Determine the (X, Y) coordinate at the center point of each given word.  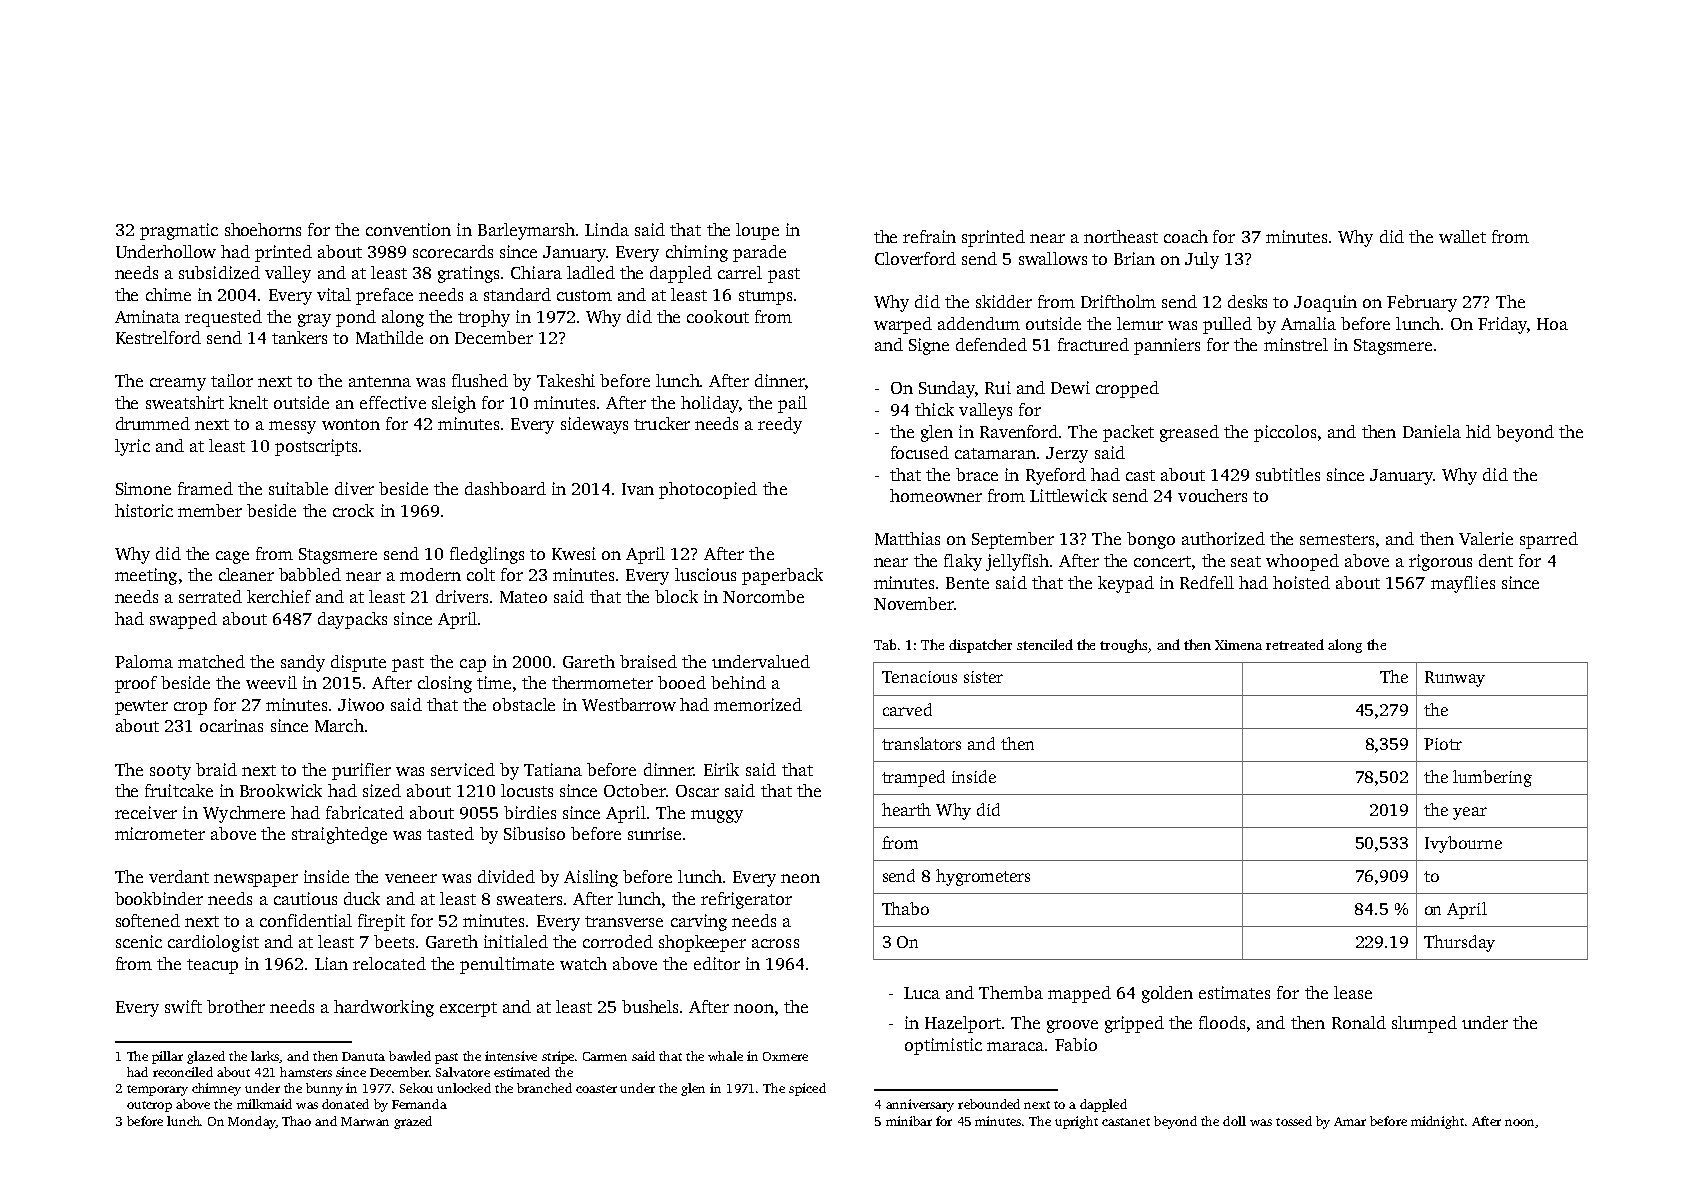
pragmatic (179, 231)
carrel (740, 272)
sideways (594, 425)
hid (1478, 431)
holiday (710, 404)
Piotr (1443, 744)
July (1202, 260)
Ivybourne (1463, 844)
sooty (170, 772)
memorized (758, 704)
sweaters (529, 899)
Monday (252, 1122)
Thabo (905, 908)
